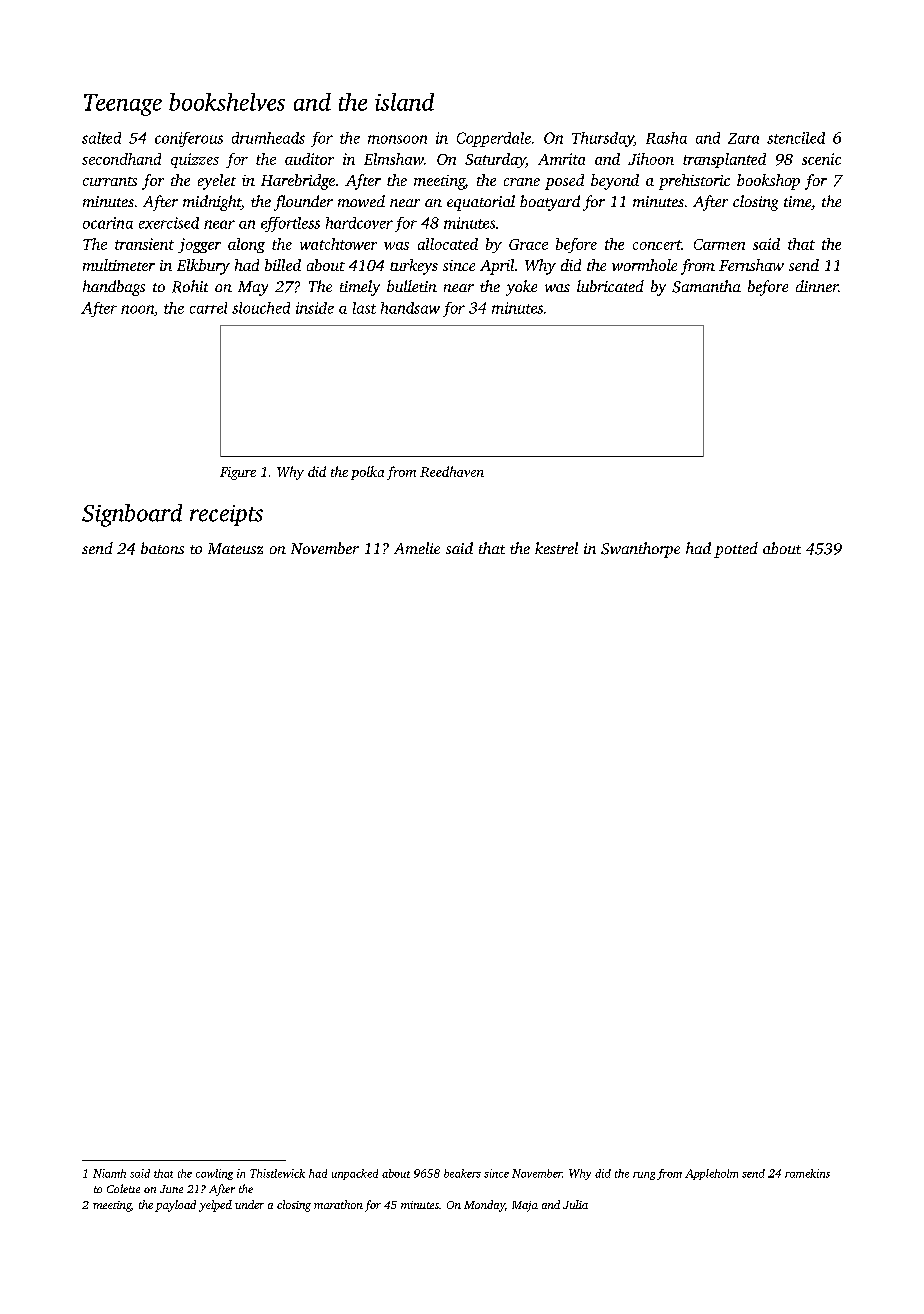  I want to click on Teenage, so click(123, 105).
